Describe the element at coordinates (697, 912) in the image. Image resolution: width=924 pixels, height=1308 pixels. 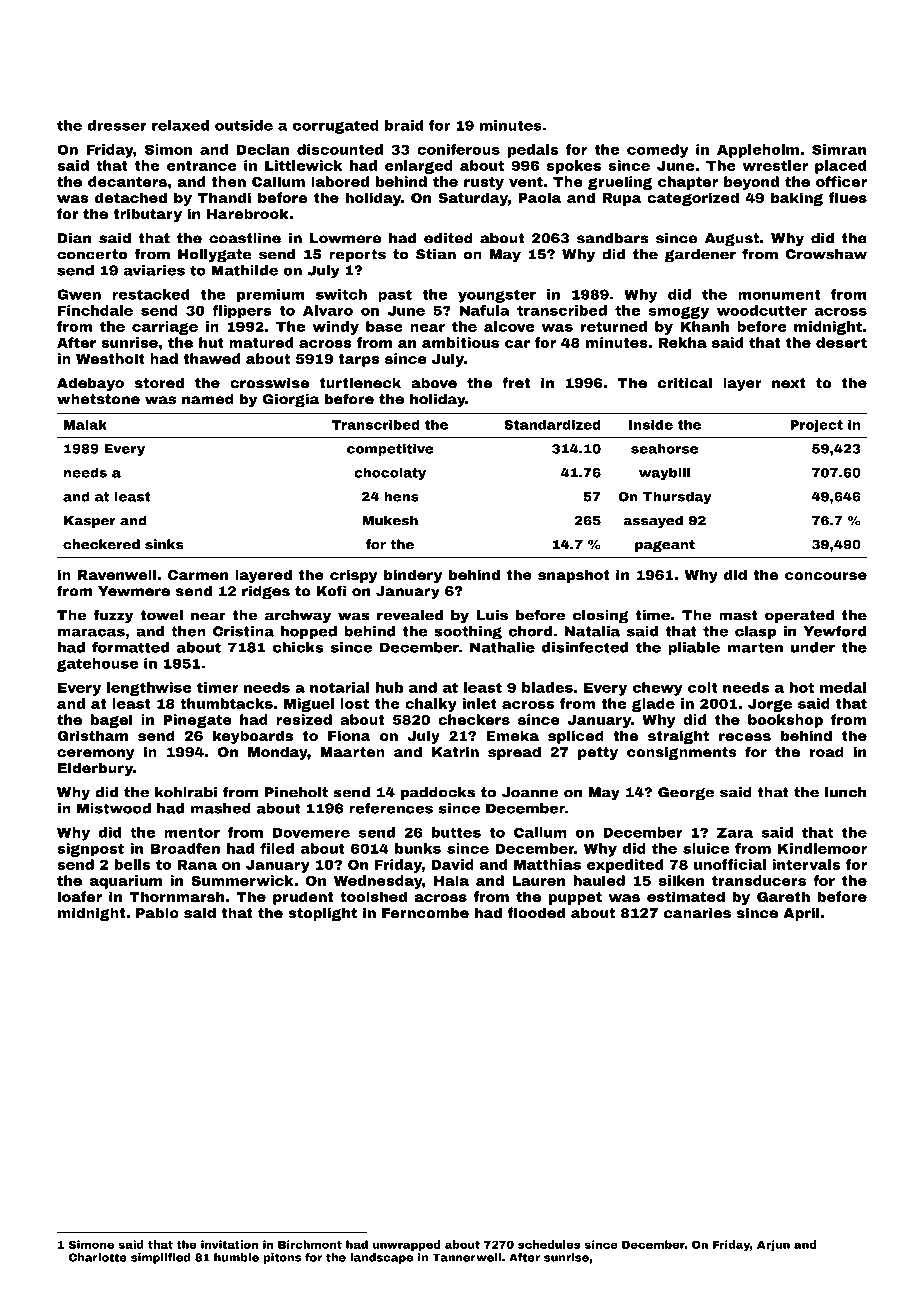
I see `canaries` at that location.
